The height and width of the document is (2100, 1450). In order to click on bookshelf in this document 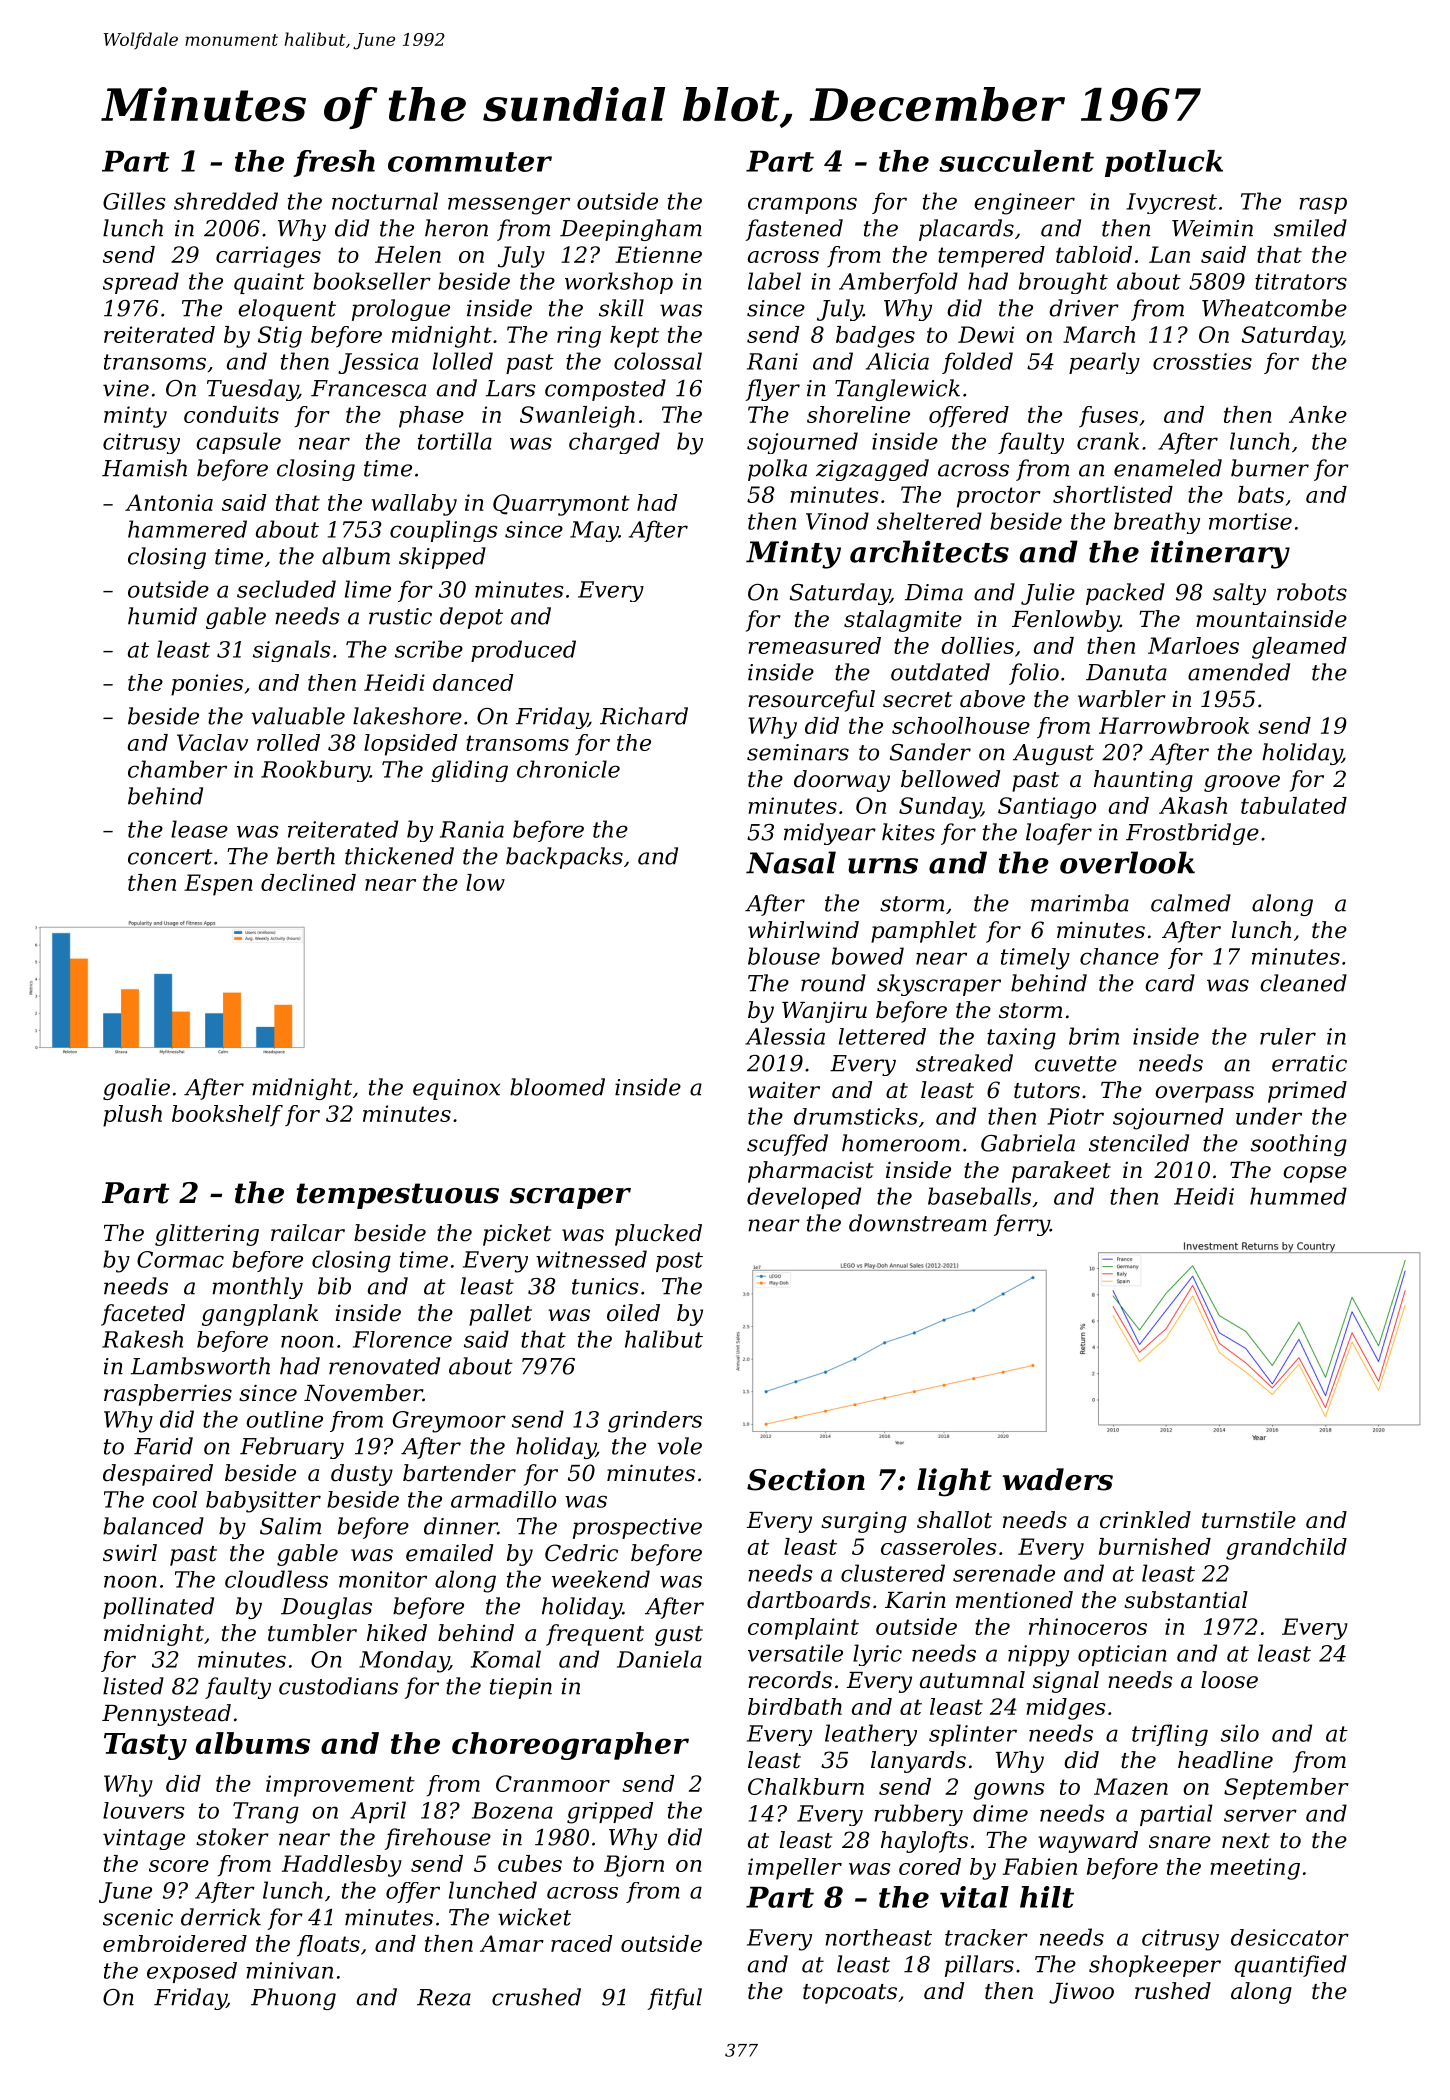, I will do `click(227, 1116)`.
